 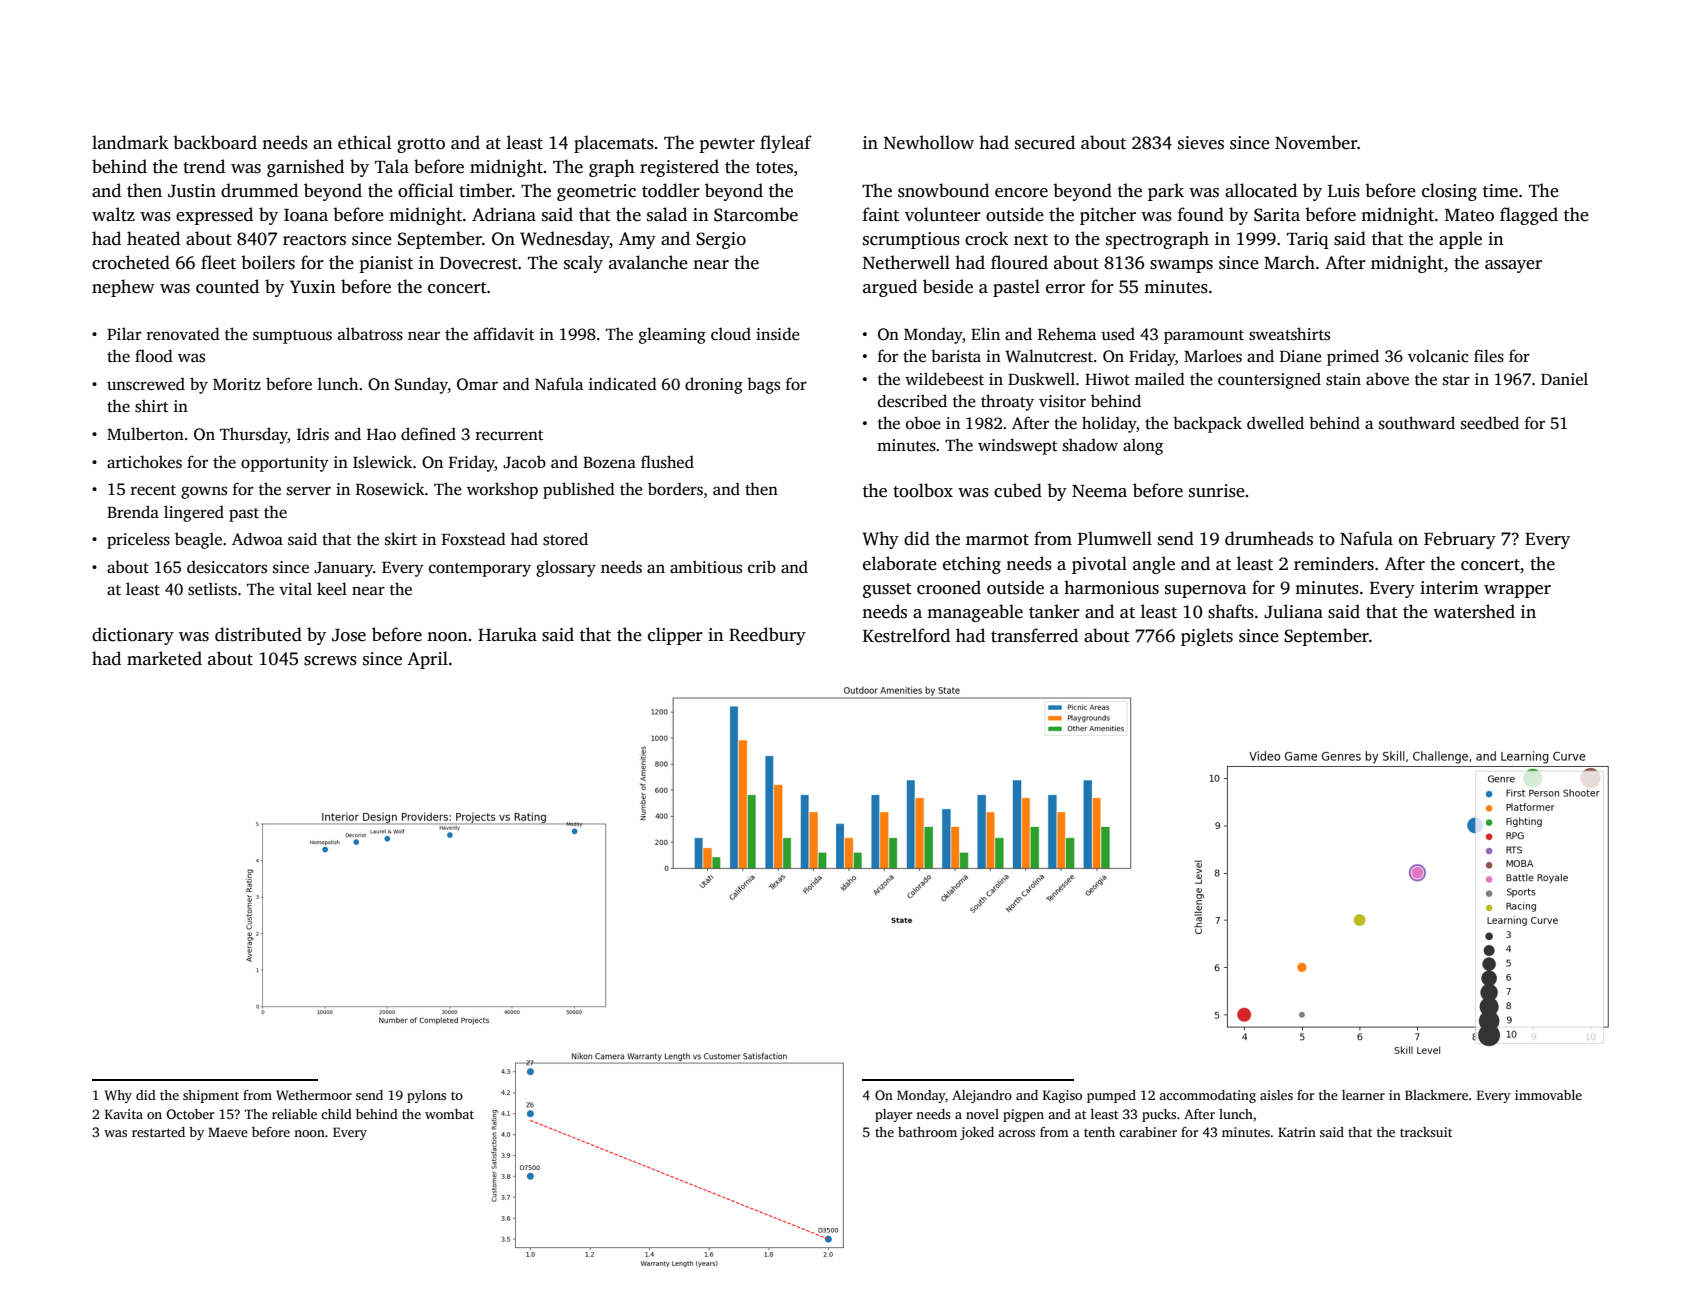 What do you see at coordinates (1034, 635) in the document?
I see `transferred` at bounding box center [1034, 635].
